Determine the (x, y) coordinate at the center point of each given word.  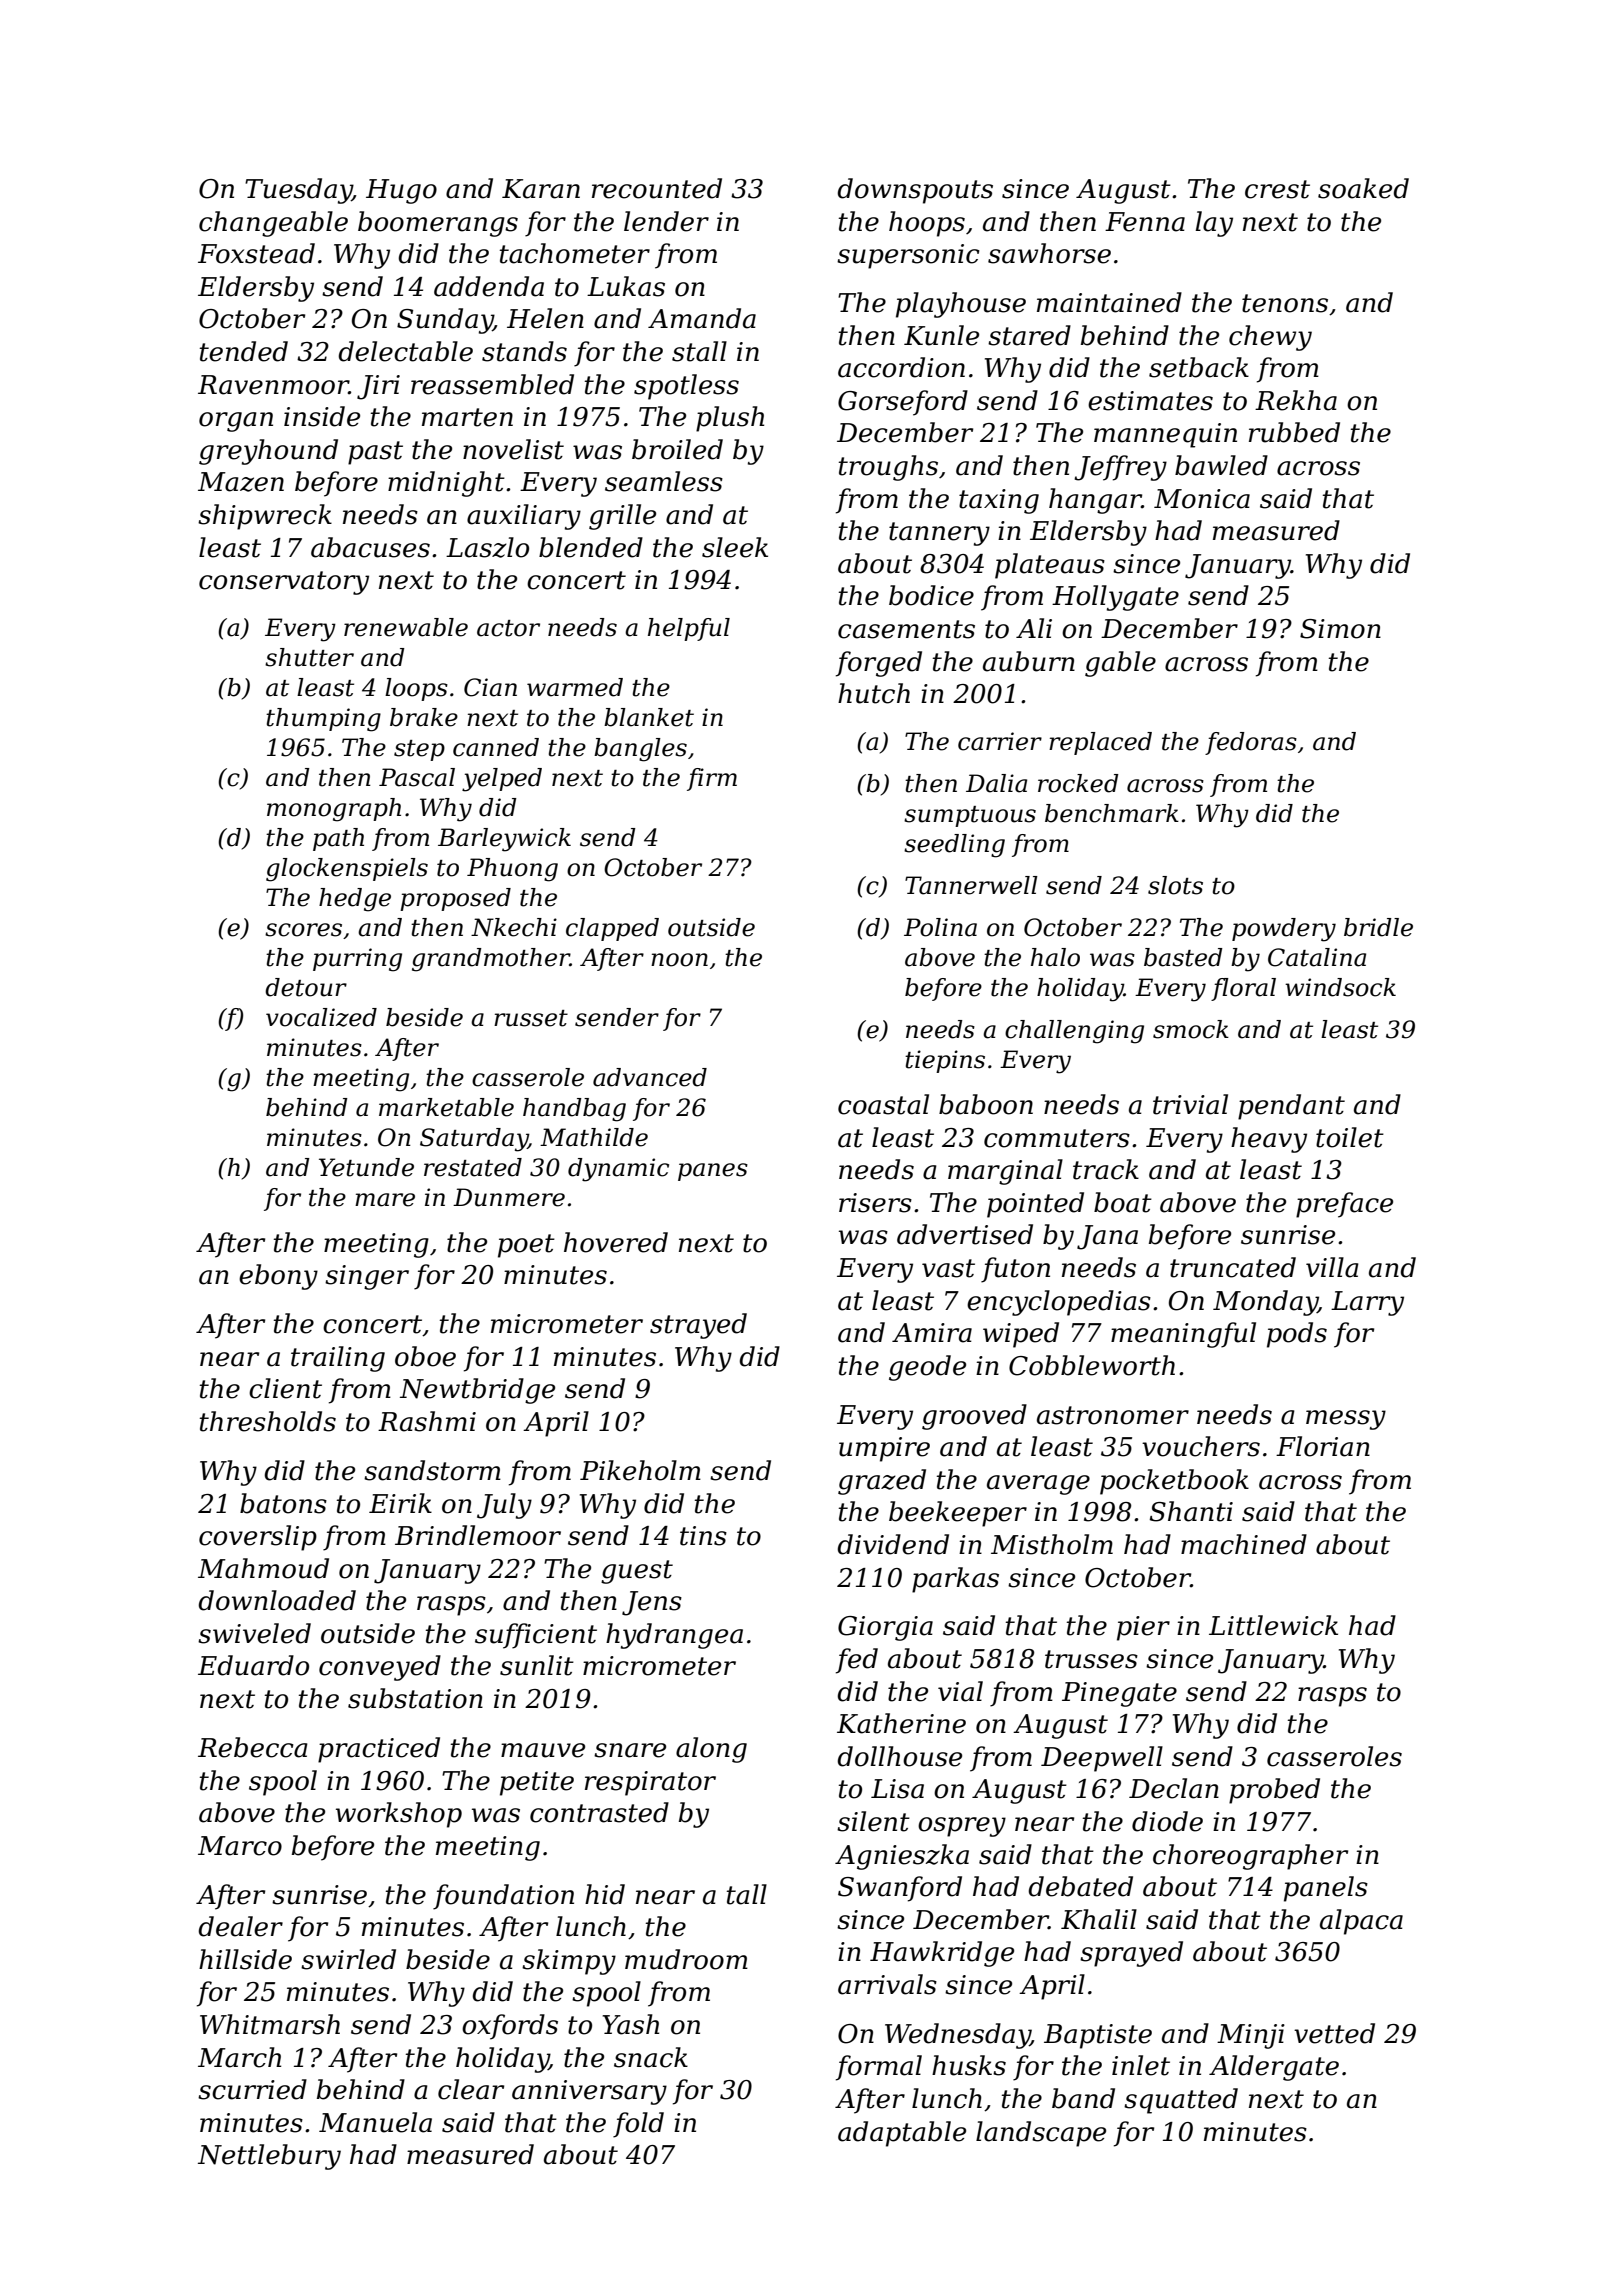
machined (1244, 1544)
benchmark (1112, 813)
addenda (489, 286)
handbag (574, 1110)
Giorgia (885, 1628)
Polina (940, 927)
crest (1277, 189)
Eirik (400, 1503)
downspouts (915, 191)
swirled (348, 1959)
